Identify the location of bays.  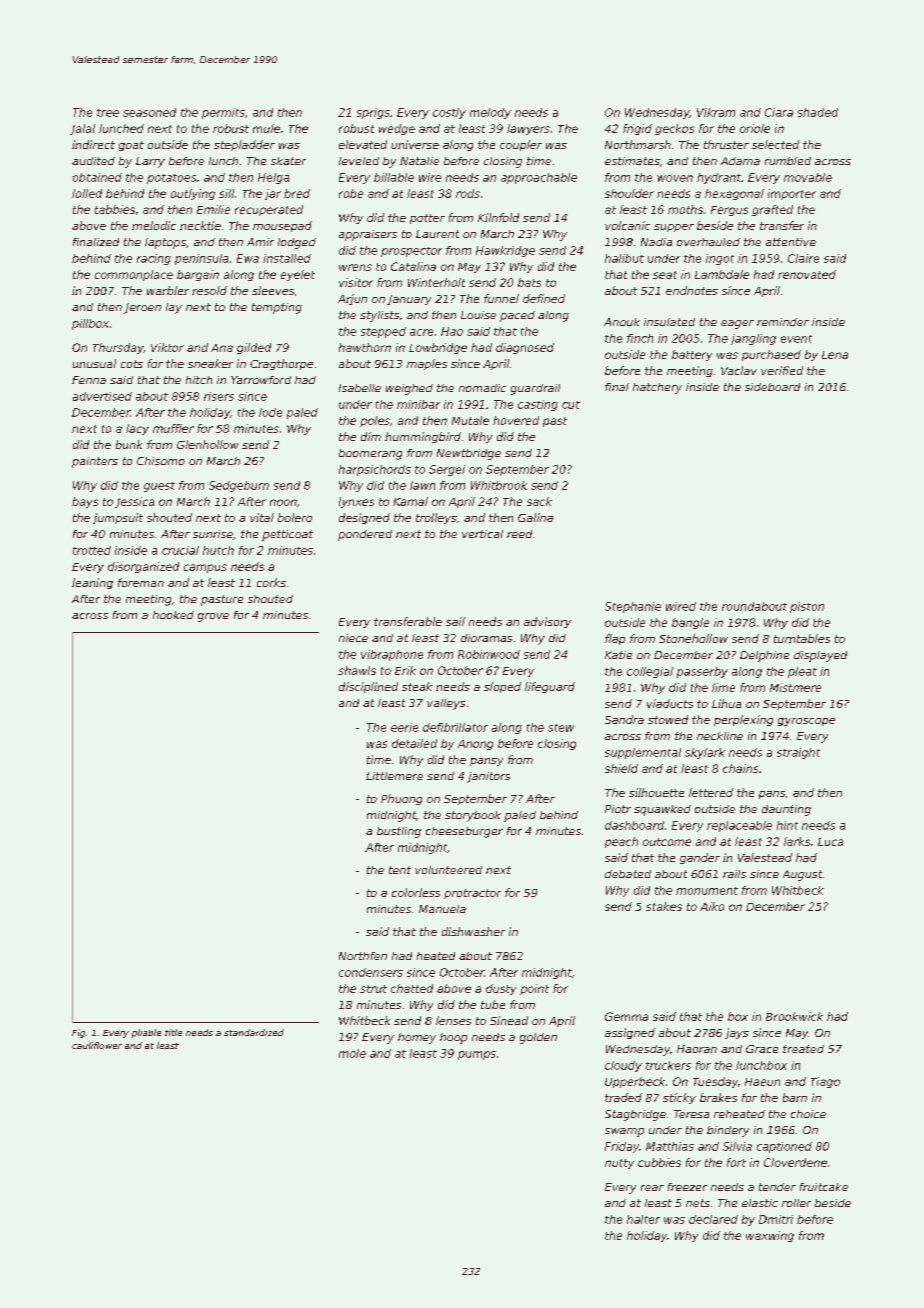
(85, 502).
